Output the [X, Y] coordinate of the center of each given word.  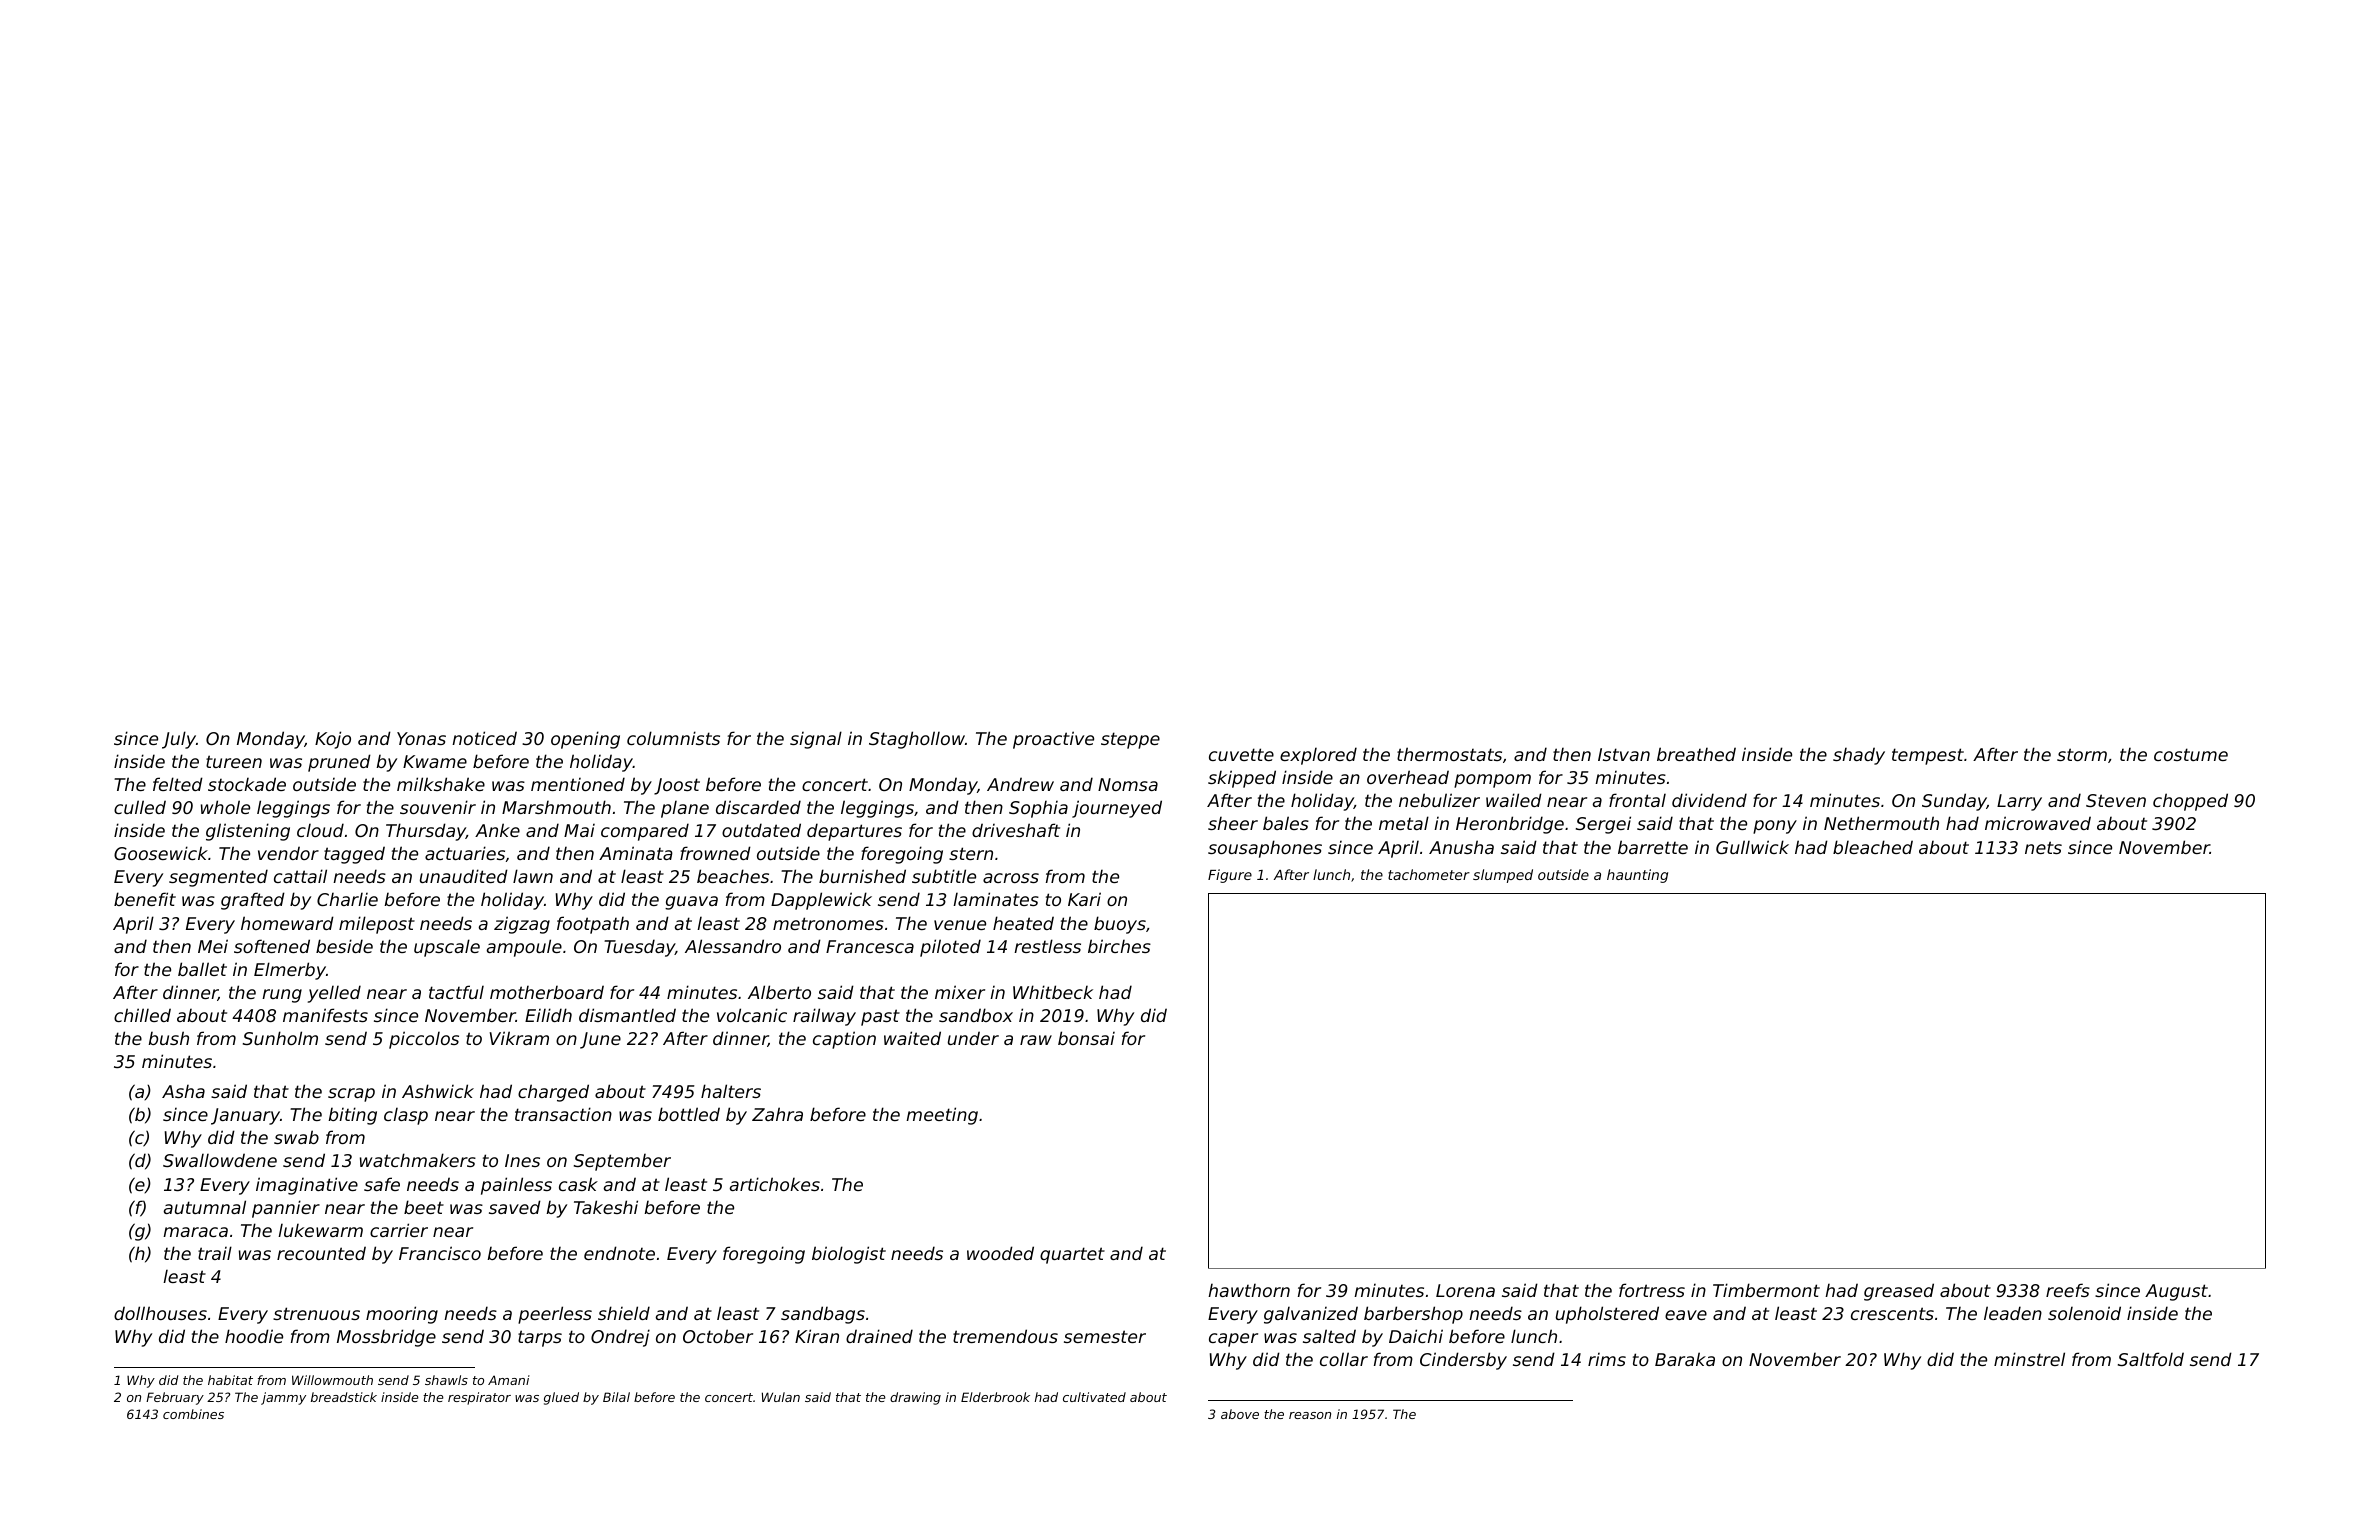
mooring [402, 1315]
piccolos [424, 1040]
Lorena [1465, 1290]
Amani [509, 1380]
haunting [1637, 876]
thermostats [1449, 754]
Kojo [333, 740]
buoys [1120, 925]
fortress [1652, 1290]
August [2176, 1292]
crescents [1892, 1313]
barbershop [1413, 1315]
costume [2191, 754]
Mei [213, 946]
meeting [942, 1116]
